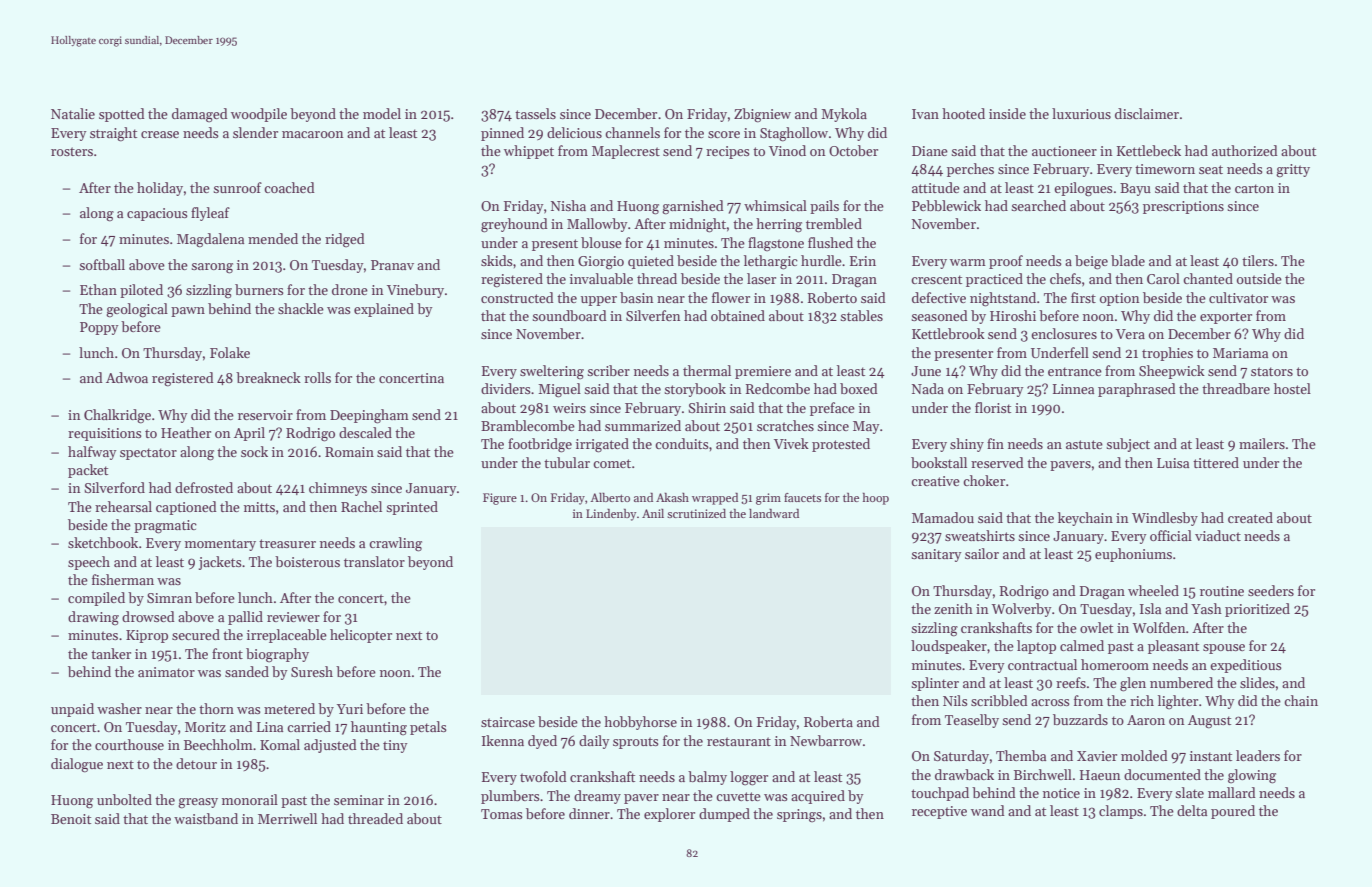 This document has width=1372, height=887. What do you see at coordinates (259, 115) in the document?
I see `woodpile` at bounding box center [259, 115].
